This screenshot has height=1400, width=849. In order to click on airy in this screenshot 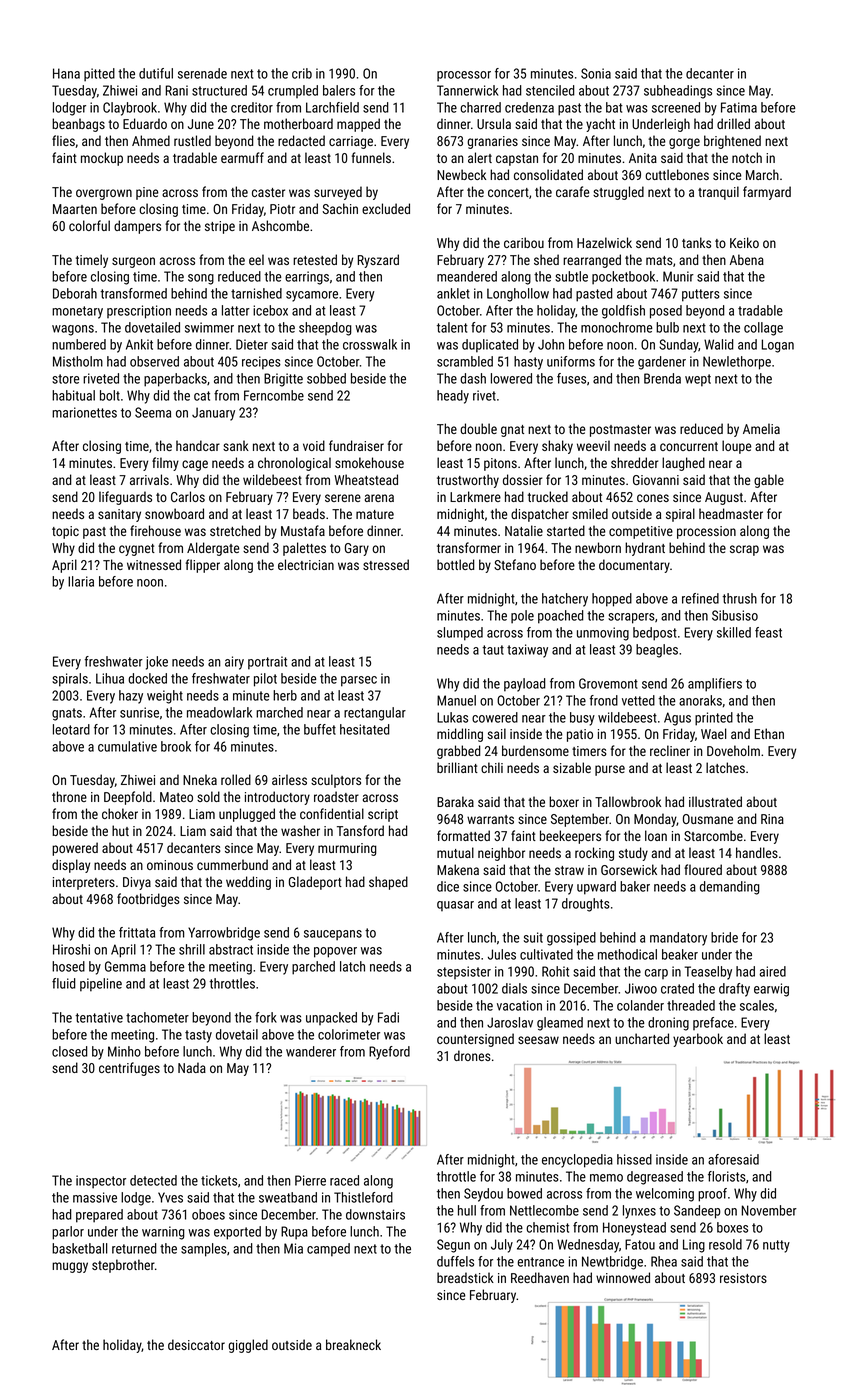, I will do `click(234, 663)`.
